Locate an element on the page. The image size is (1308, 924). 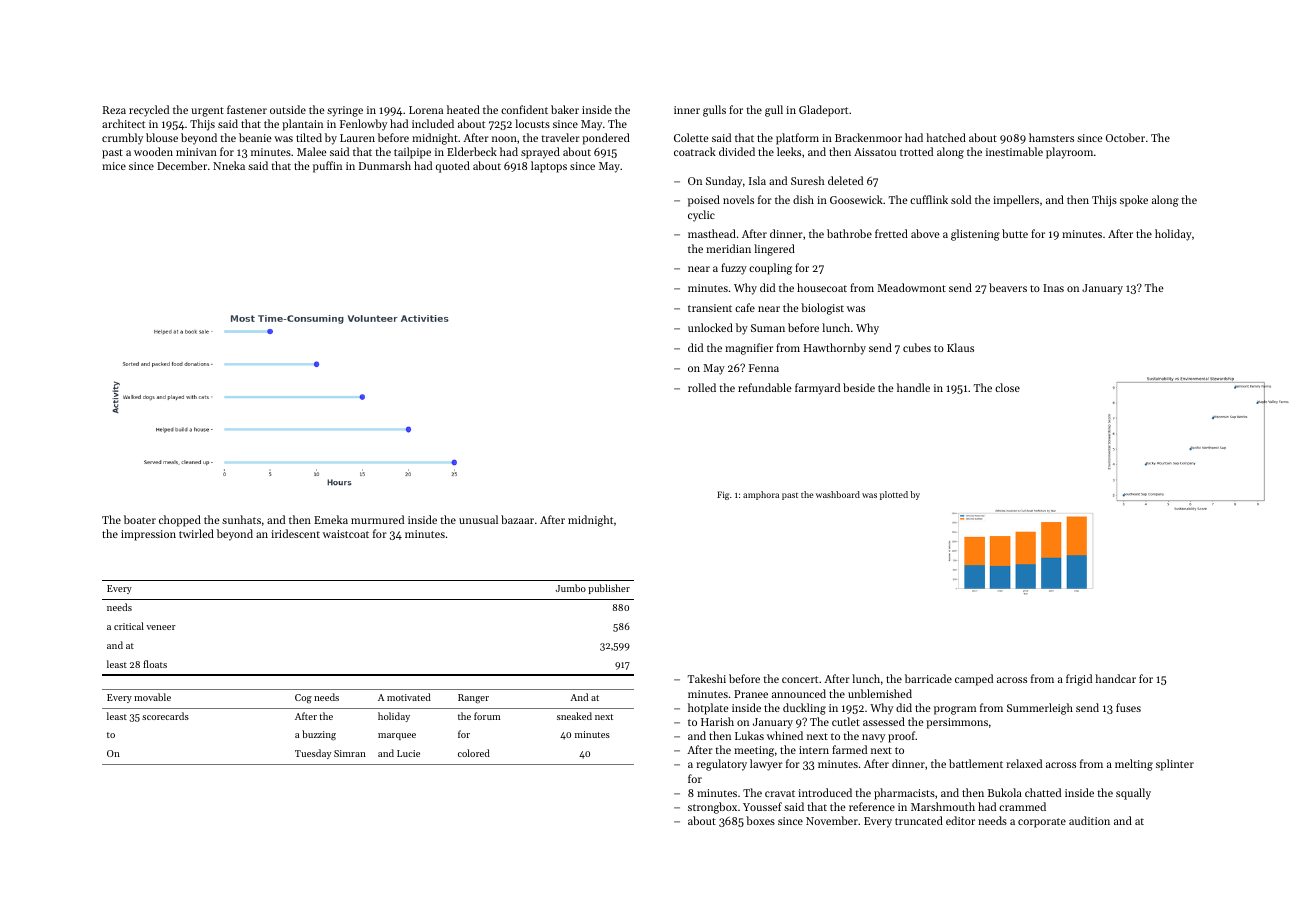
rolled is located at coordinates (702, 387).
